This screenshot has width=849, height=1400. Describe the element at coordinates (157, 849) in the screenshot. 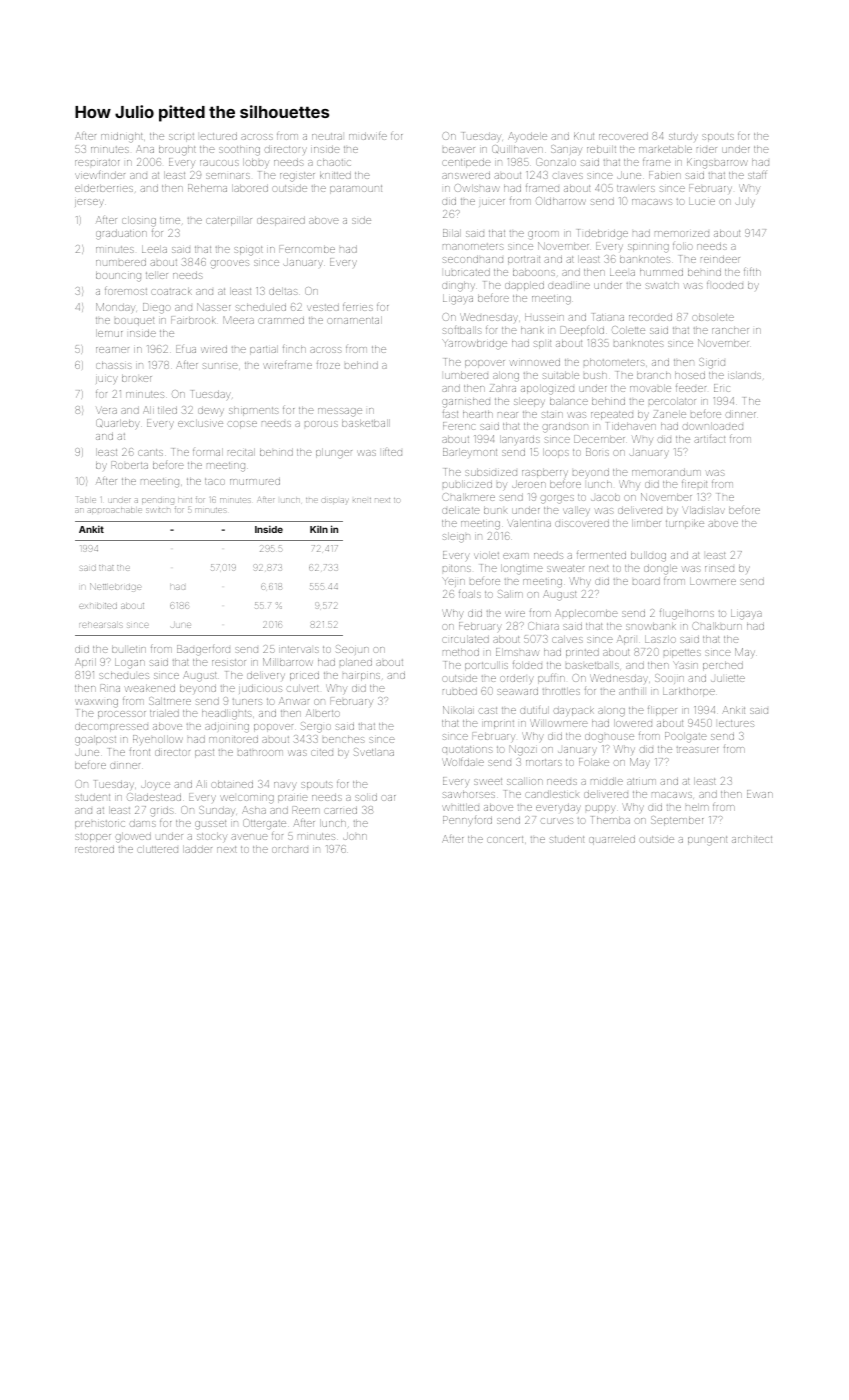

I see `cluttered` at that location.
